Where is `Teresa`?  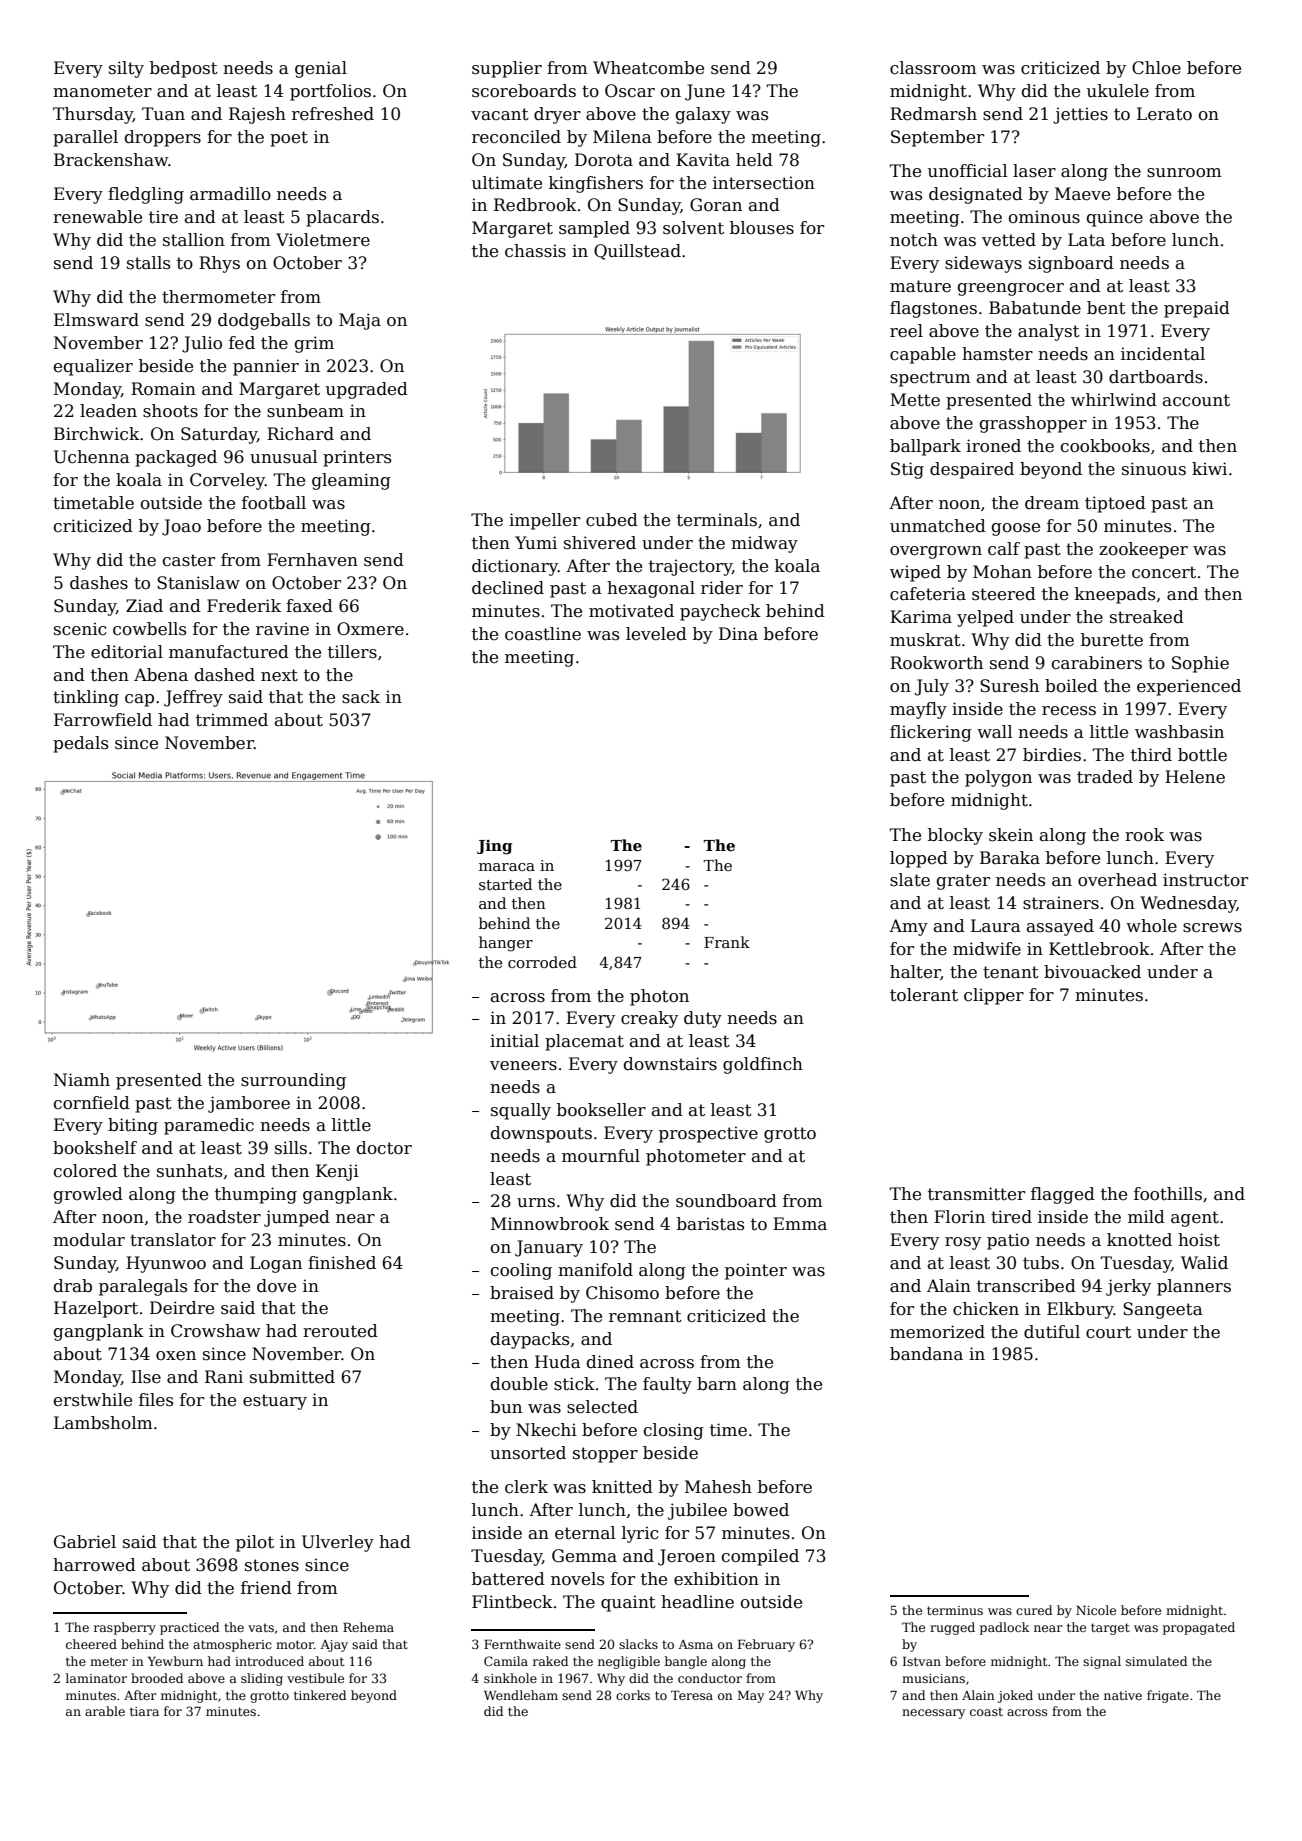
Teresa is located at coordinates (692, 1695).
